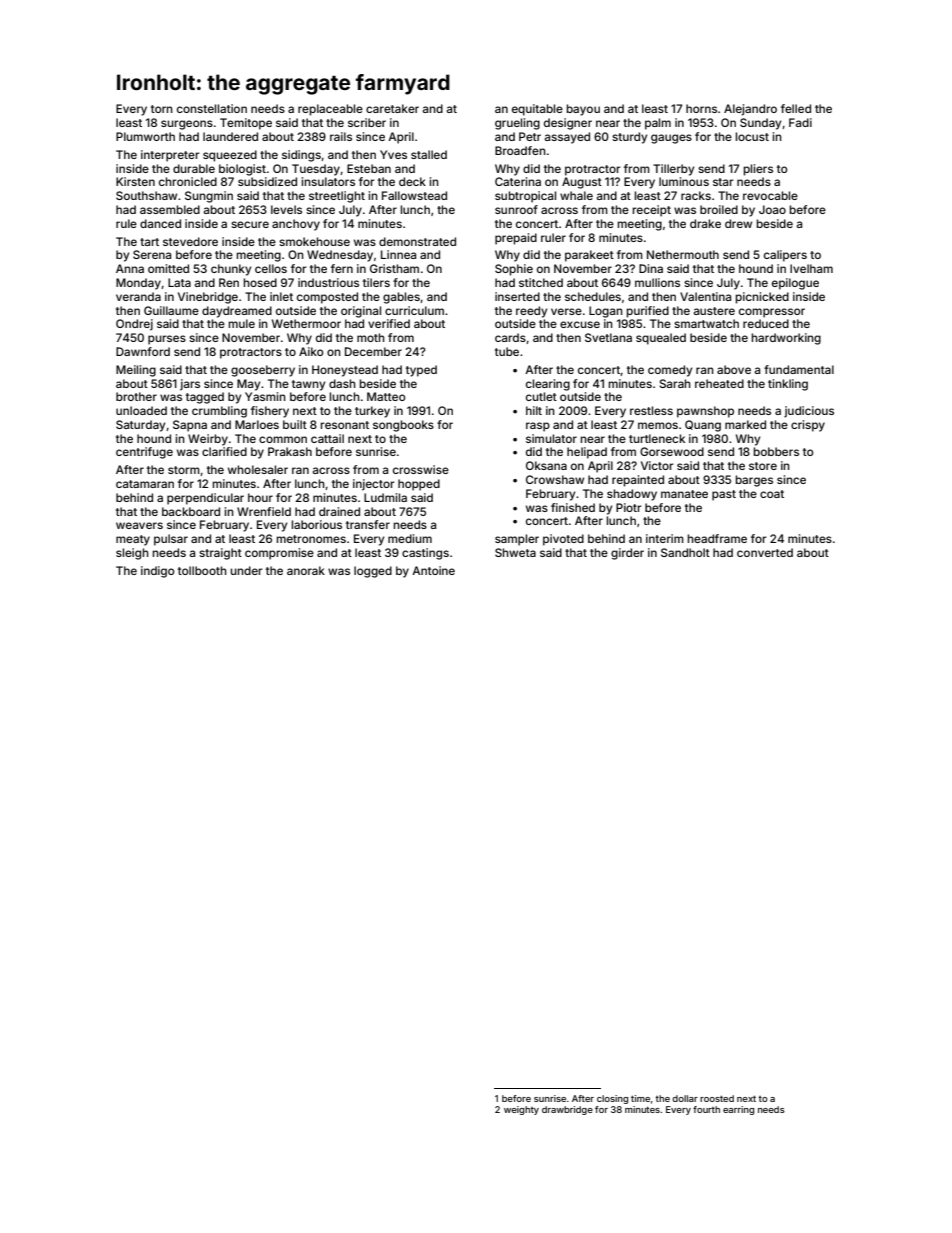 This page has width=952, height=1233. Describe the element at coordinates (421, 371) in the page. I see `typed` at that location.
